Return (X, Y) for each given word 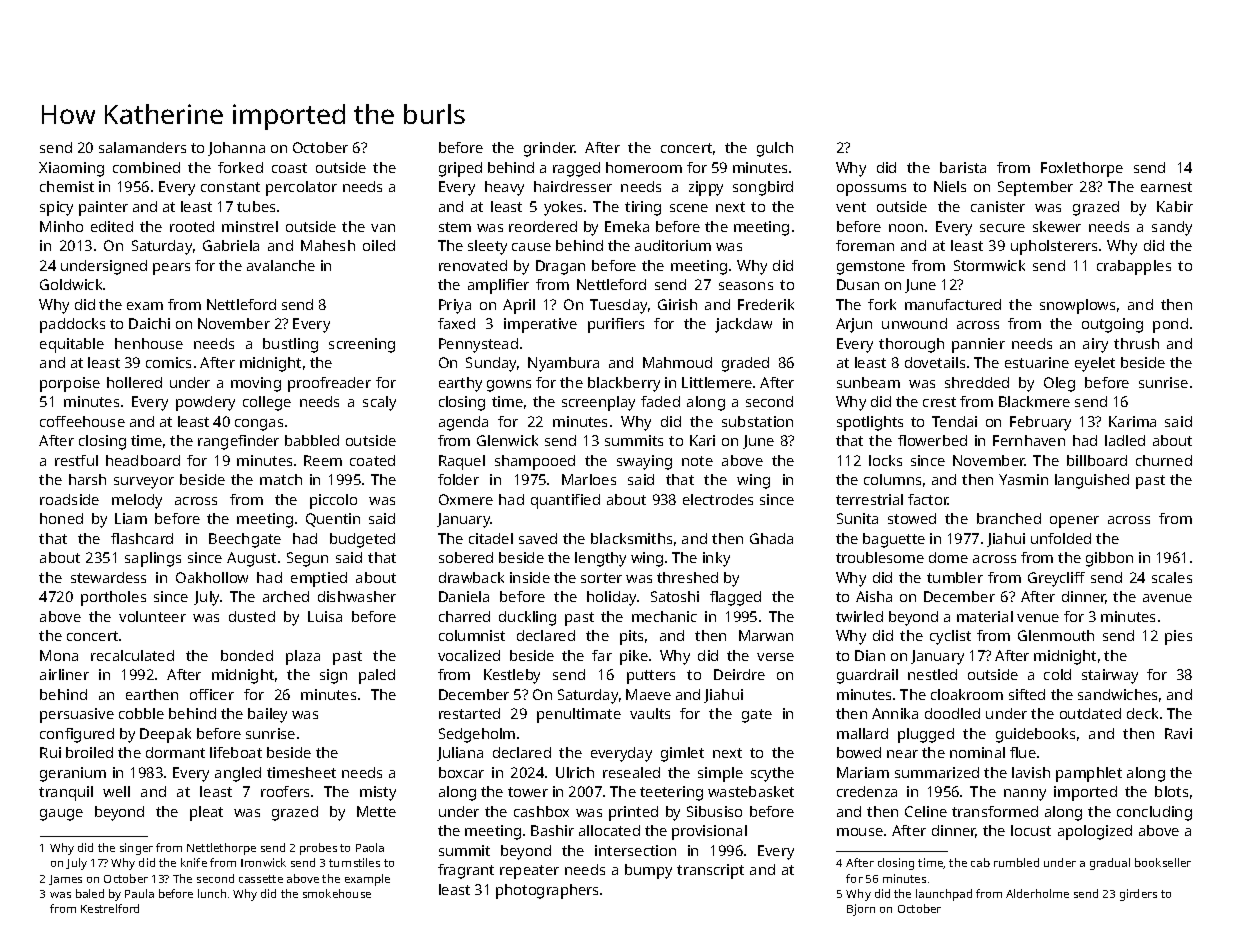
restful (76, 460)
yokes (563, 208)
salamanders (142, 147)
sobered (466, 557)
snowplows (1077, 306)
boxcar (461, 772)
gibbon (1109, 559)
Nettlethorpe (221, 849)
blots (1171, 791)
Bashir (552, 830)
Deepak (165, 735)
